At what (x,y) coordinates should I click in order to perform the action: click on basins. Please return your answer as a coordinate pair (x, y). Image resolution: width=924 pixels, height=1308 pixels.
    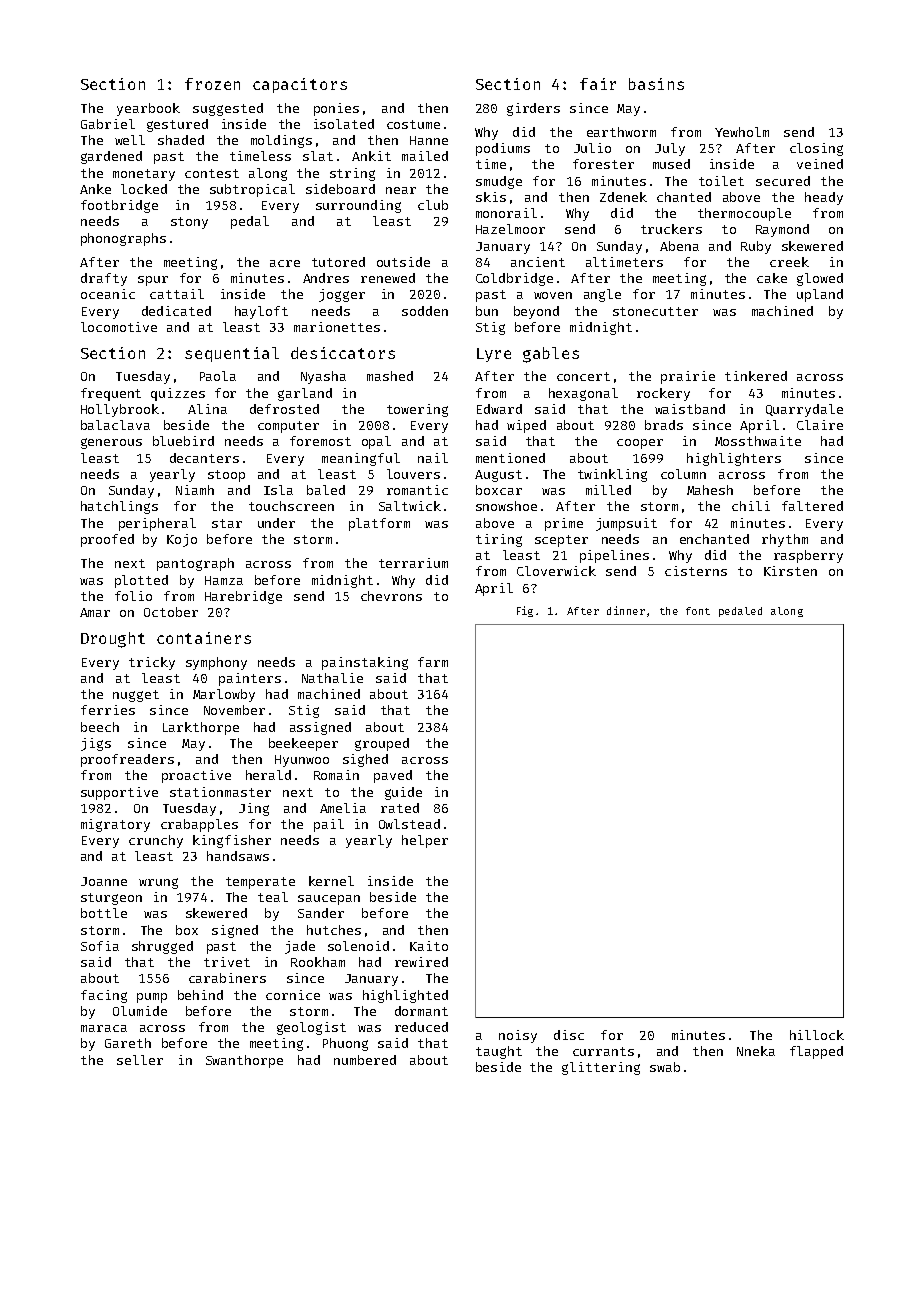
    Looking at the image, I should click on (656, 84).
